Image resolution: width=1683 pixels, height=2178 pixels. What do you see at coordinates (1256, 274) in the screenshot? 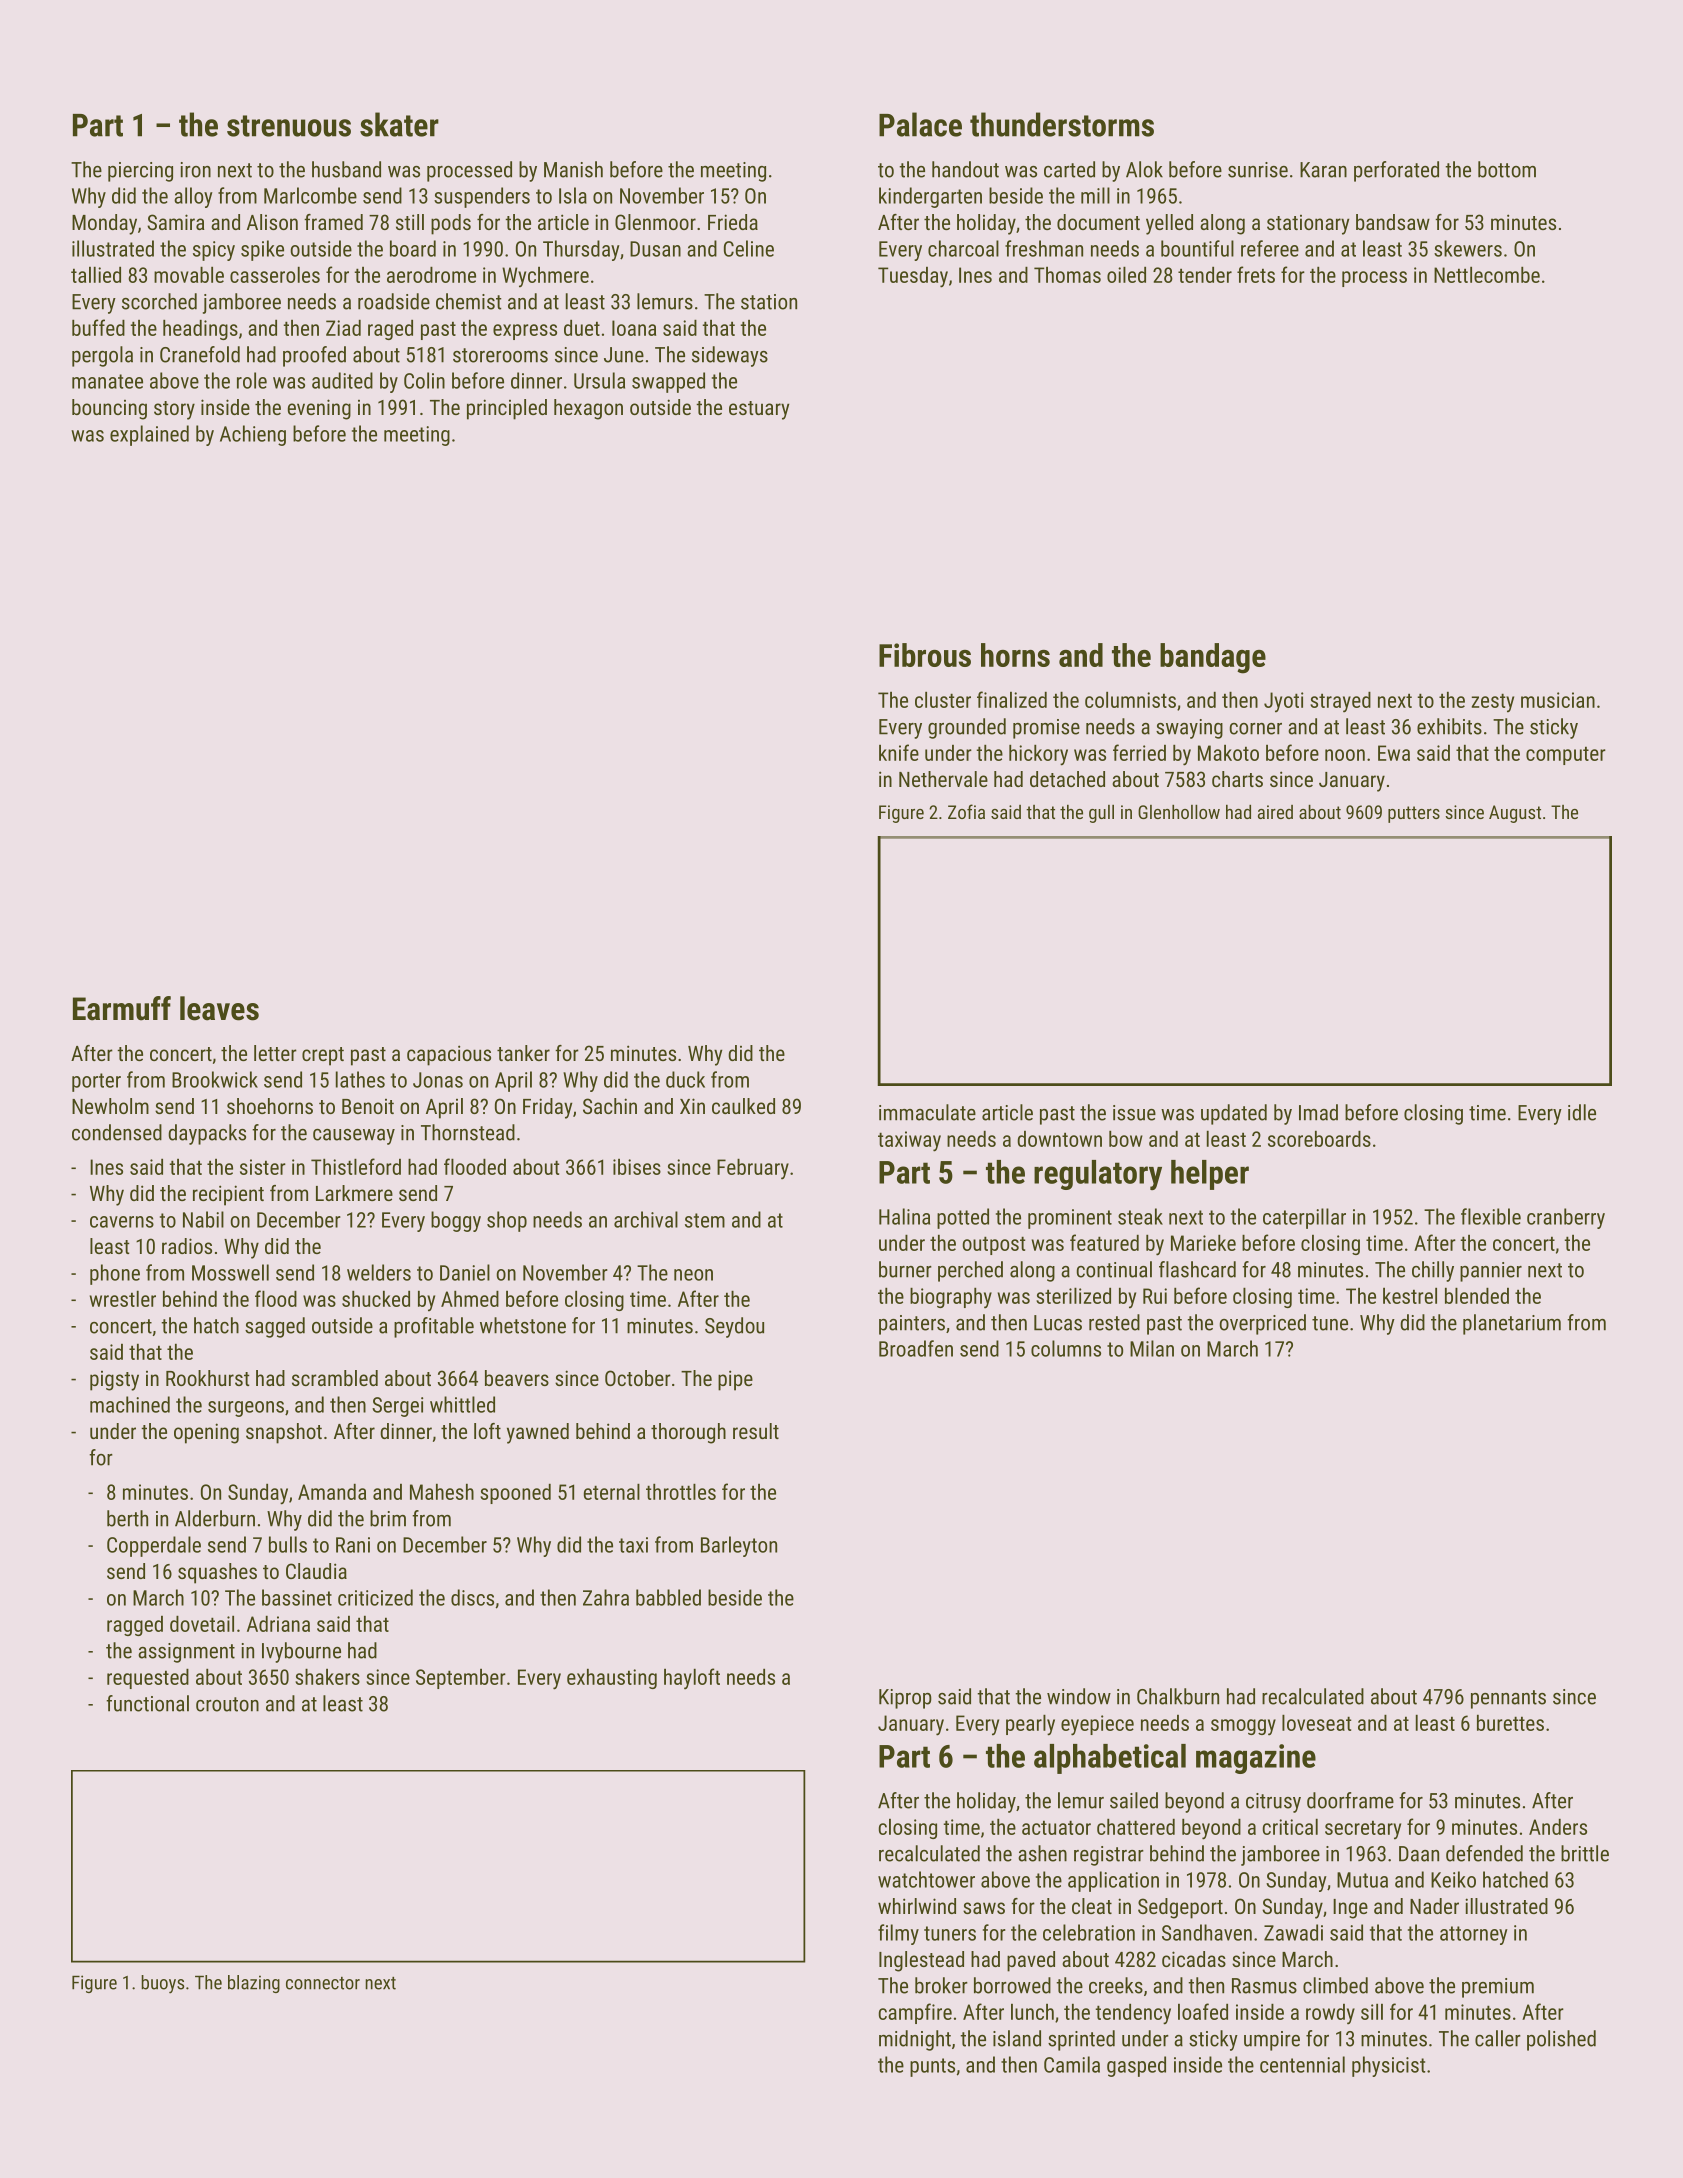
I see `frets` at bounding box center [1256, 274].
